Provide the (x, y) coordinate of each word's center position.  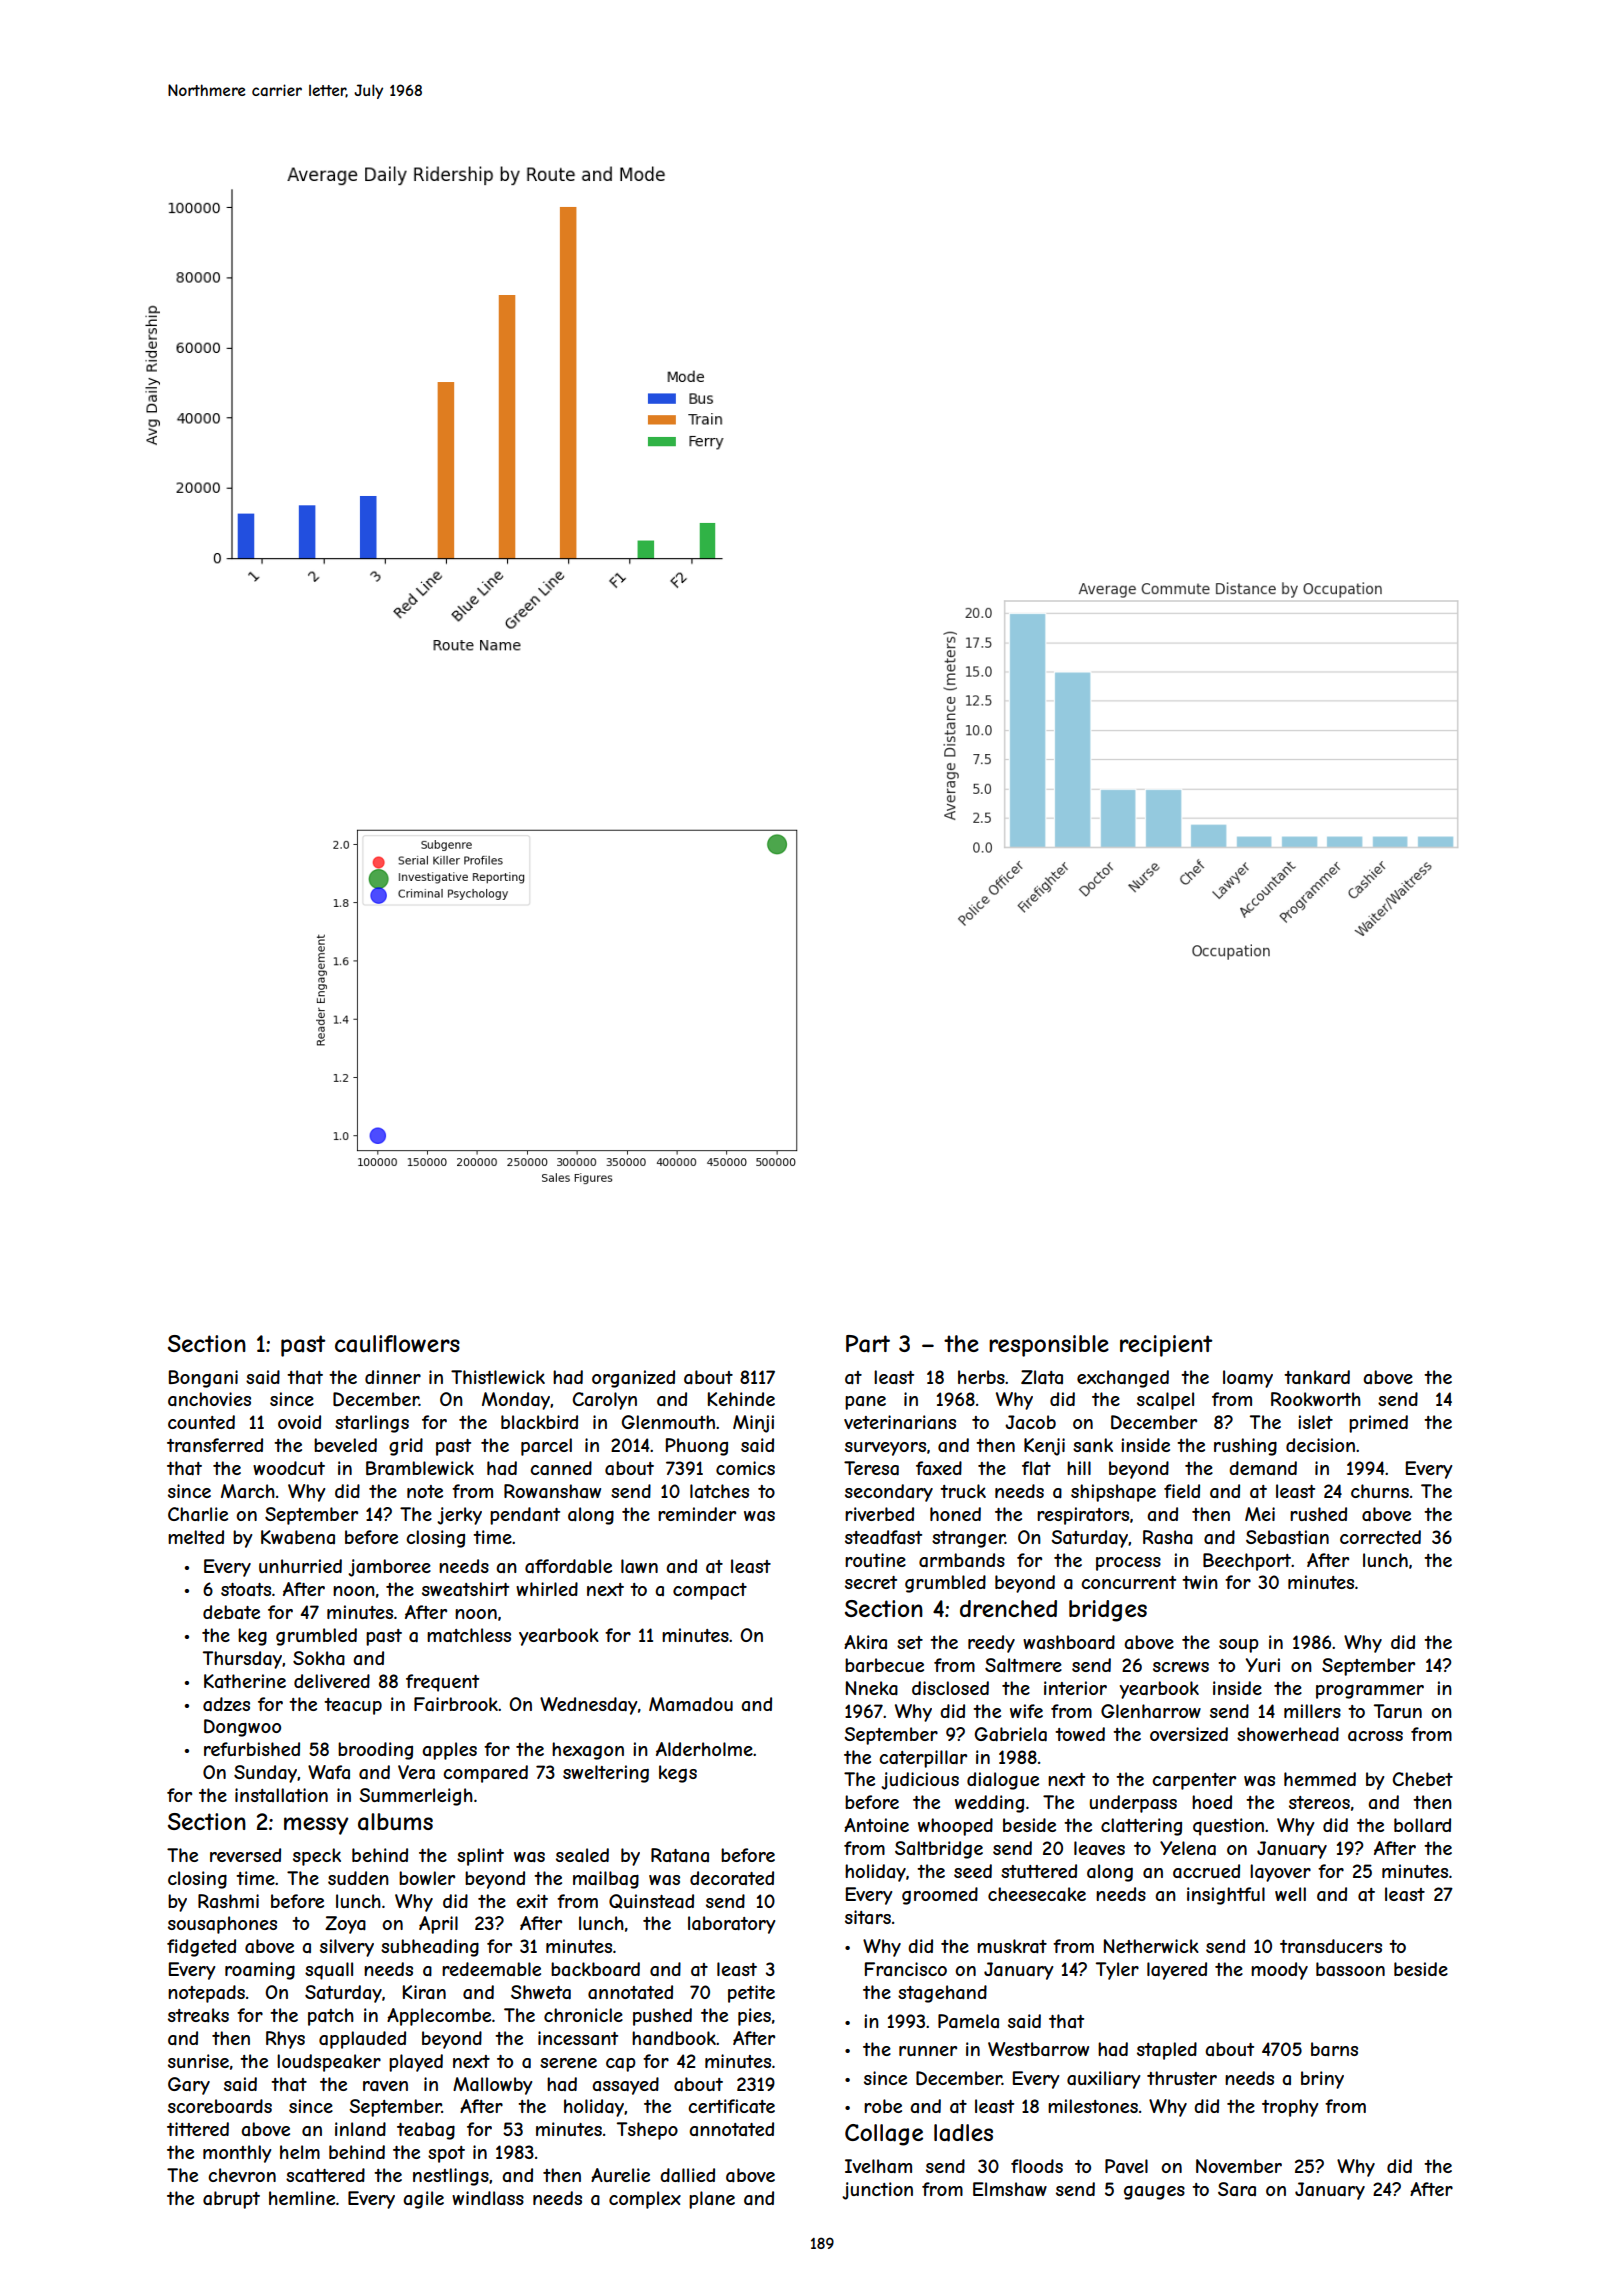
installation (281, 1795)
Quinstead (651, 1901)
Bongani (203, 1379)
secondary (889, 1493)
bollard (1422, 1825)
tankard (1317, 1377)
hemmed (1320, 1779)
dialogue (1003, 1781)
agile (423, 2200)
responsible (1049, 1346)
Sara (1237, 2189)
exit (532, 1901)
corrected (1380, 1537)
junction (877, 2191)
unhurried (300, 1566)
